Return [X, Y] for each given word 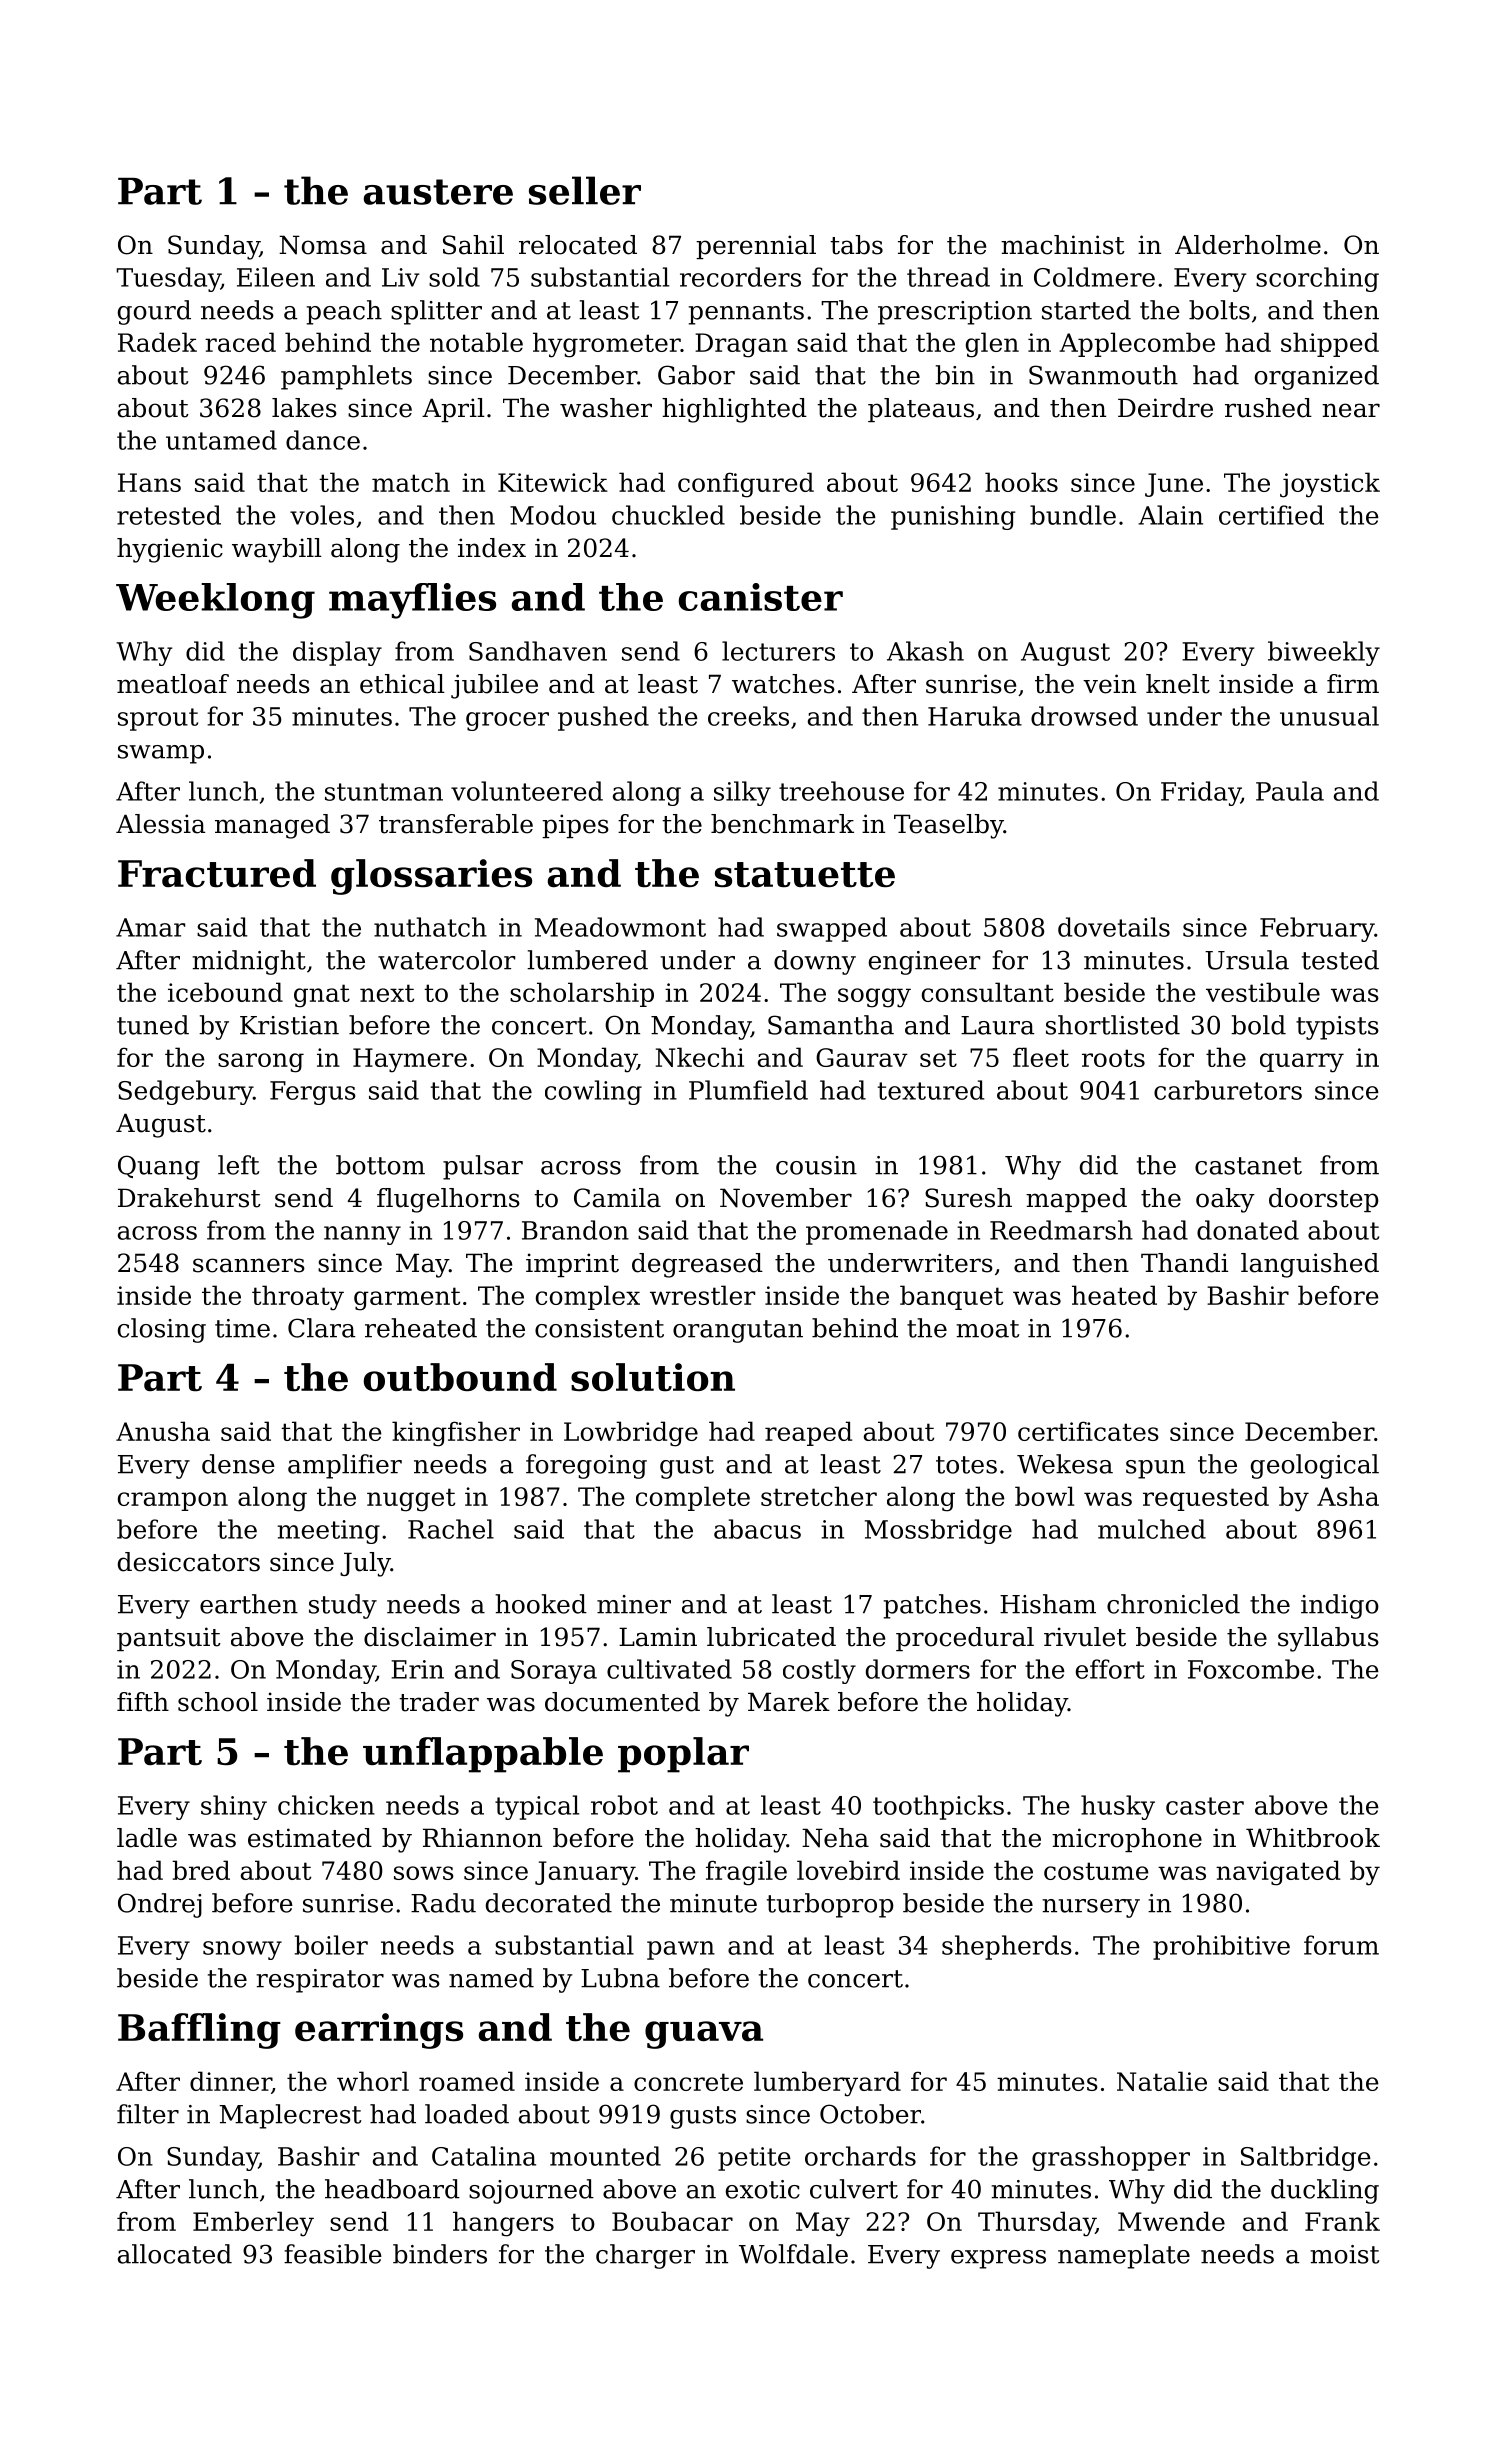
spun [1155, 1469]
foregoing [586, 1466]
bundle [1073, 515]
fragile [746, 1873]
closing [162, 1330]
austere [438, 192]
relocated [578, 245]
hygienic [170, 550]
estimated [310, 1838]
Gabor [696, 375]
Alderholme [1248, 245]
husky [1118, 1807]
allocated [175, 2254]
